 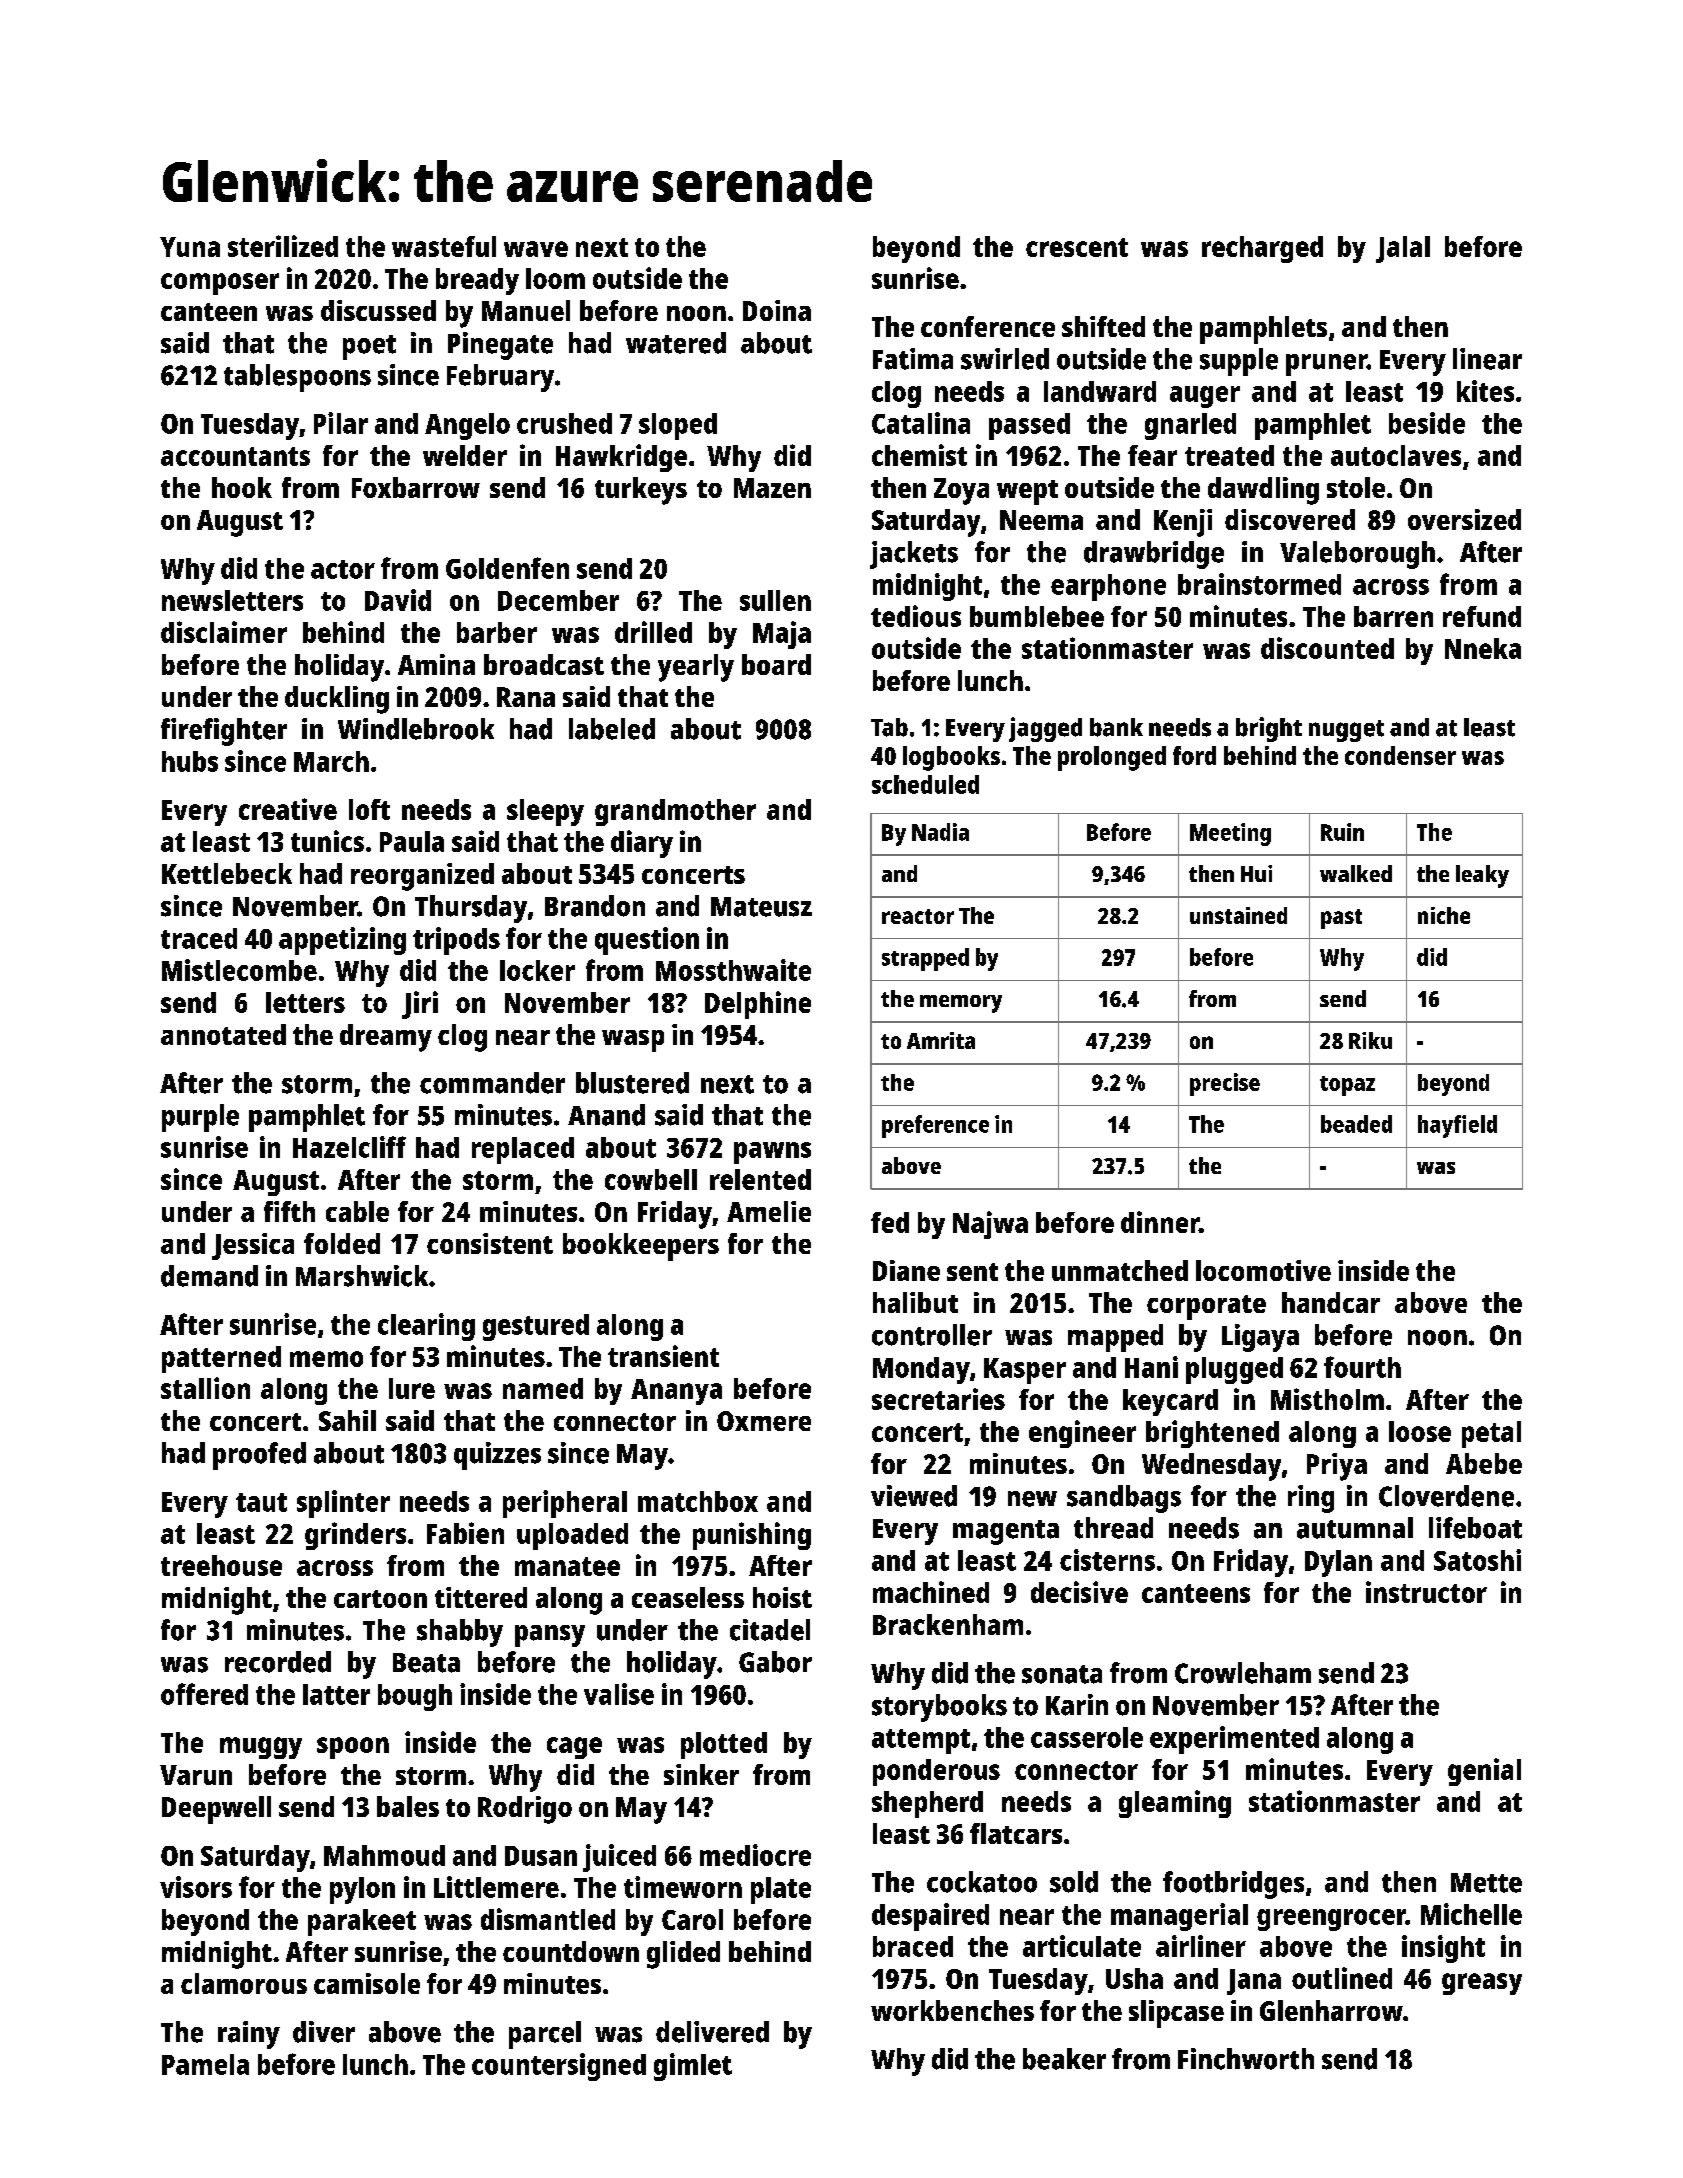 What do you see at coordinates (782, 635) in the page?
I see `Maja` at bounding box center [782, 635].
